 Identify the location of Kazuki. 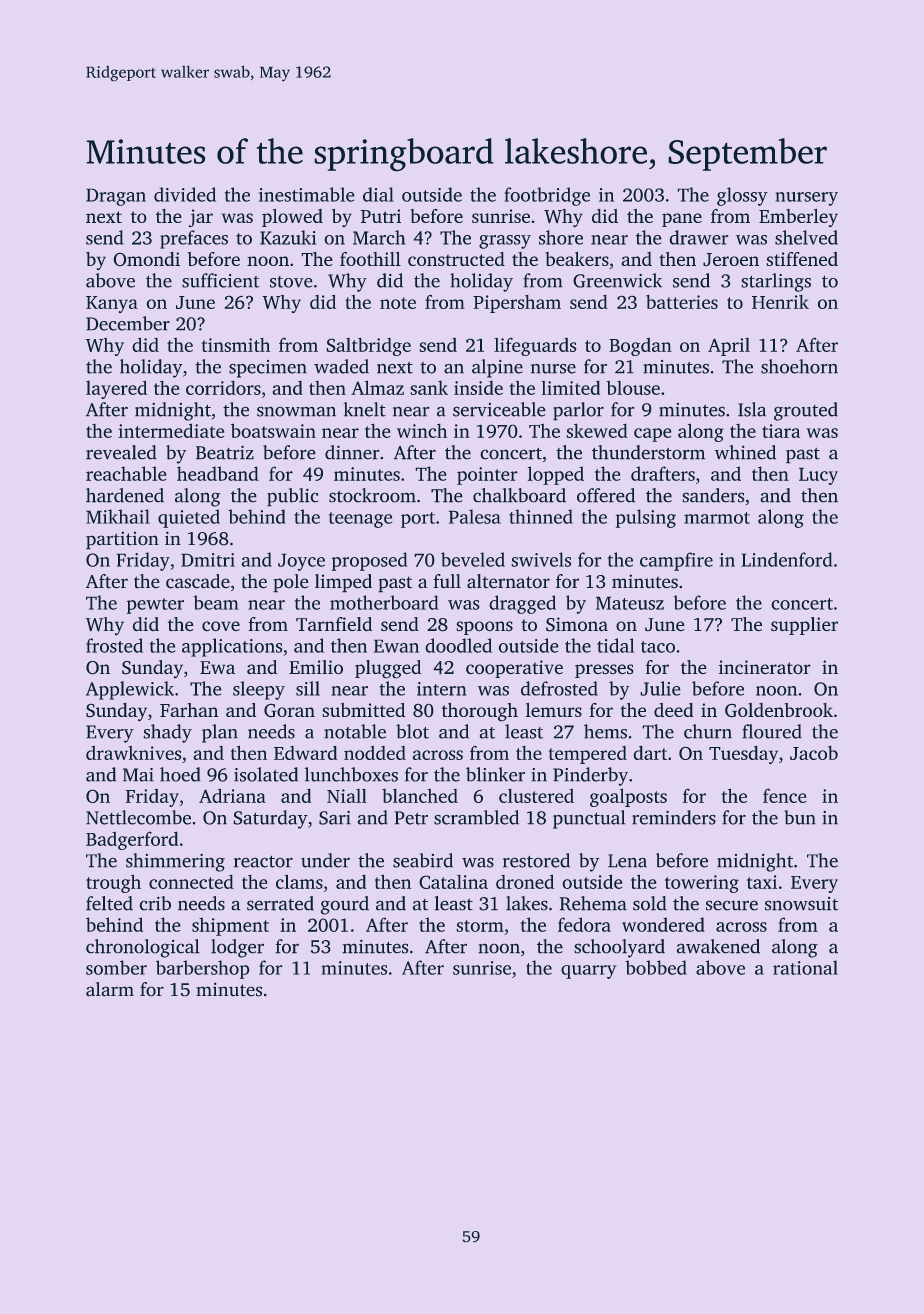
(288, 237).
